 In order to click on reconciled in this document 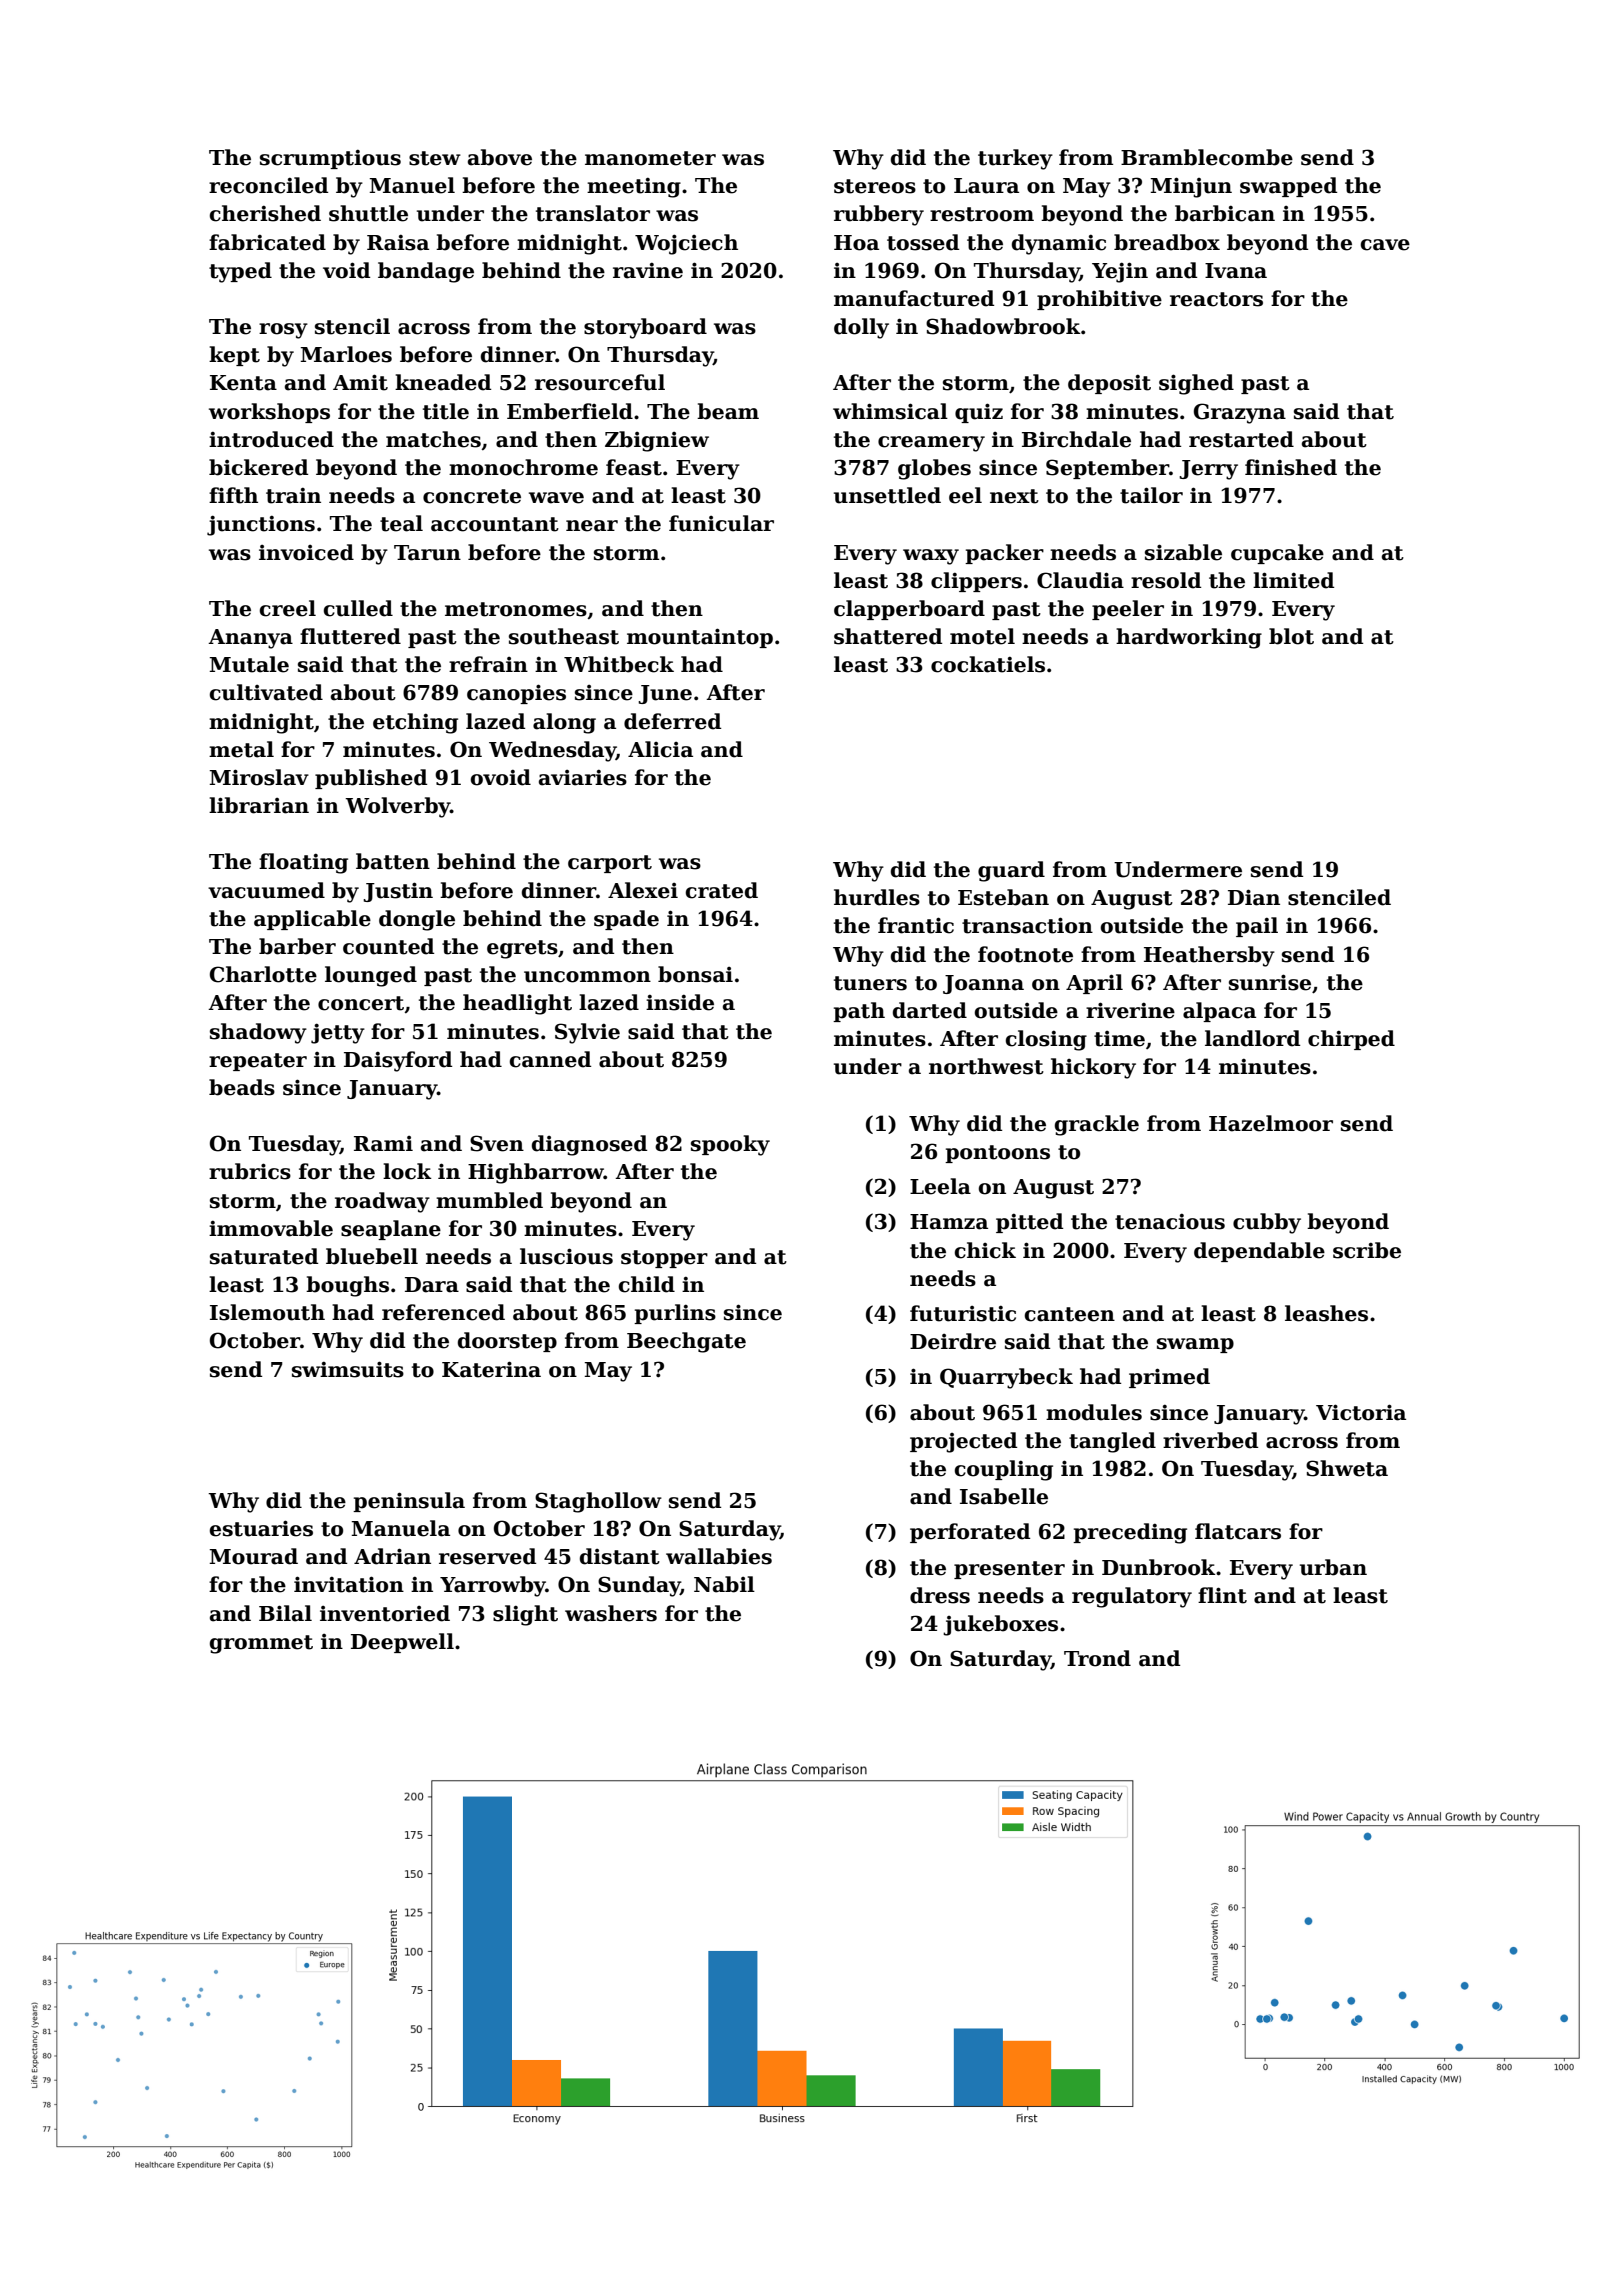, I will do `click(268, 185)`.
